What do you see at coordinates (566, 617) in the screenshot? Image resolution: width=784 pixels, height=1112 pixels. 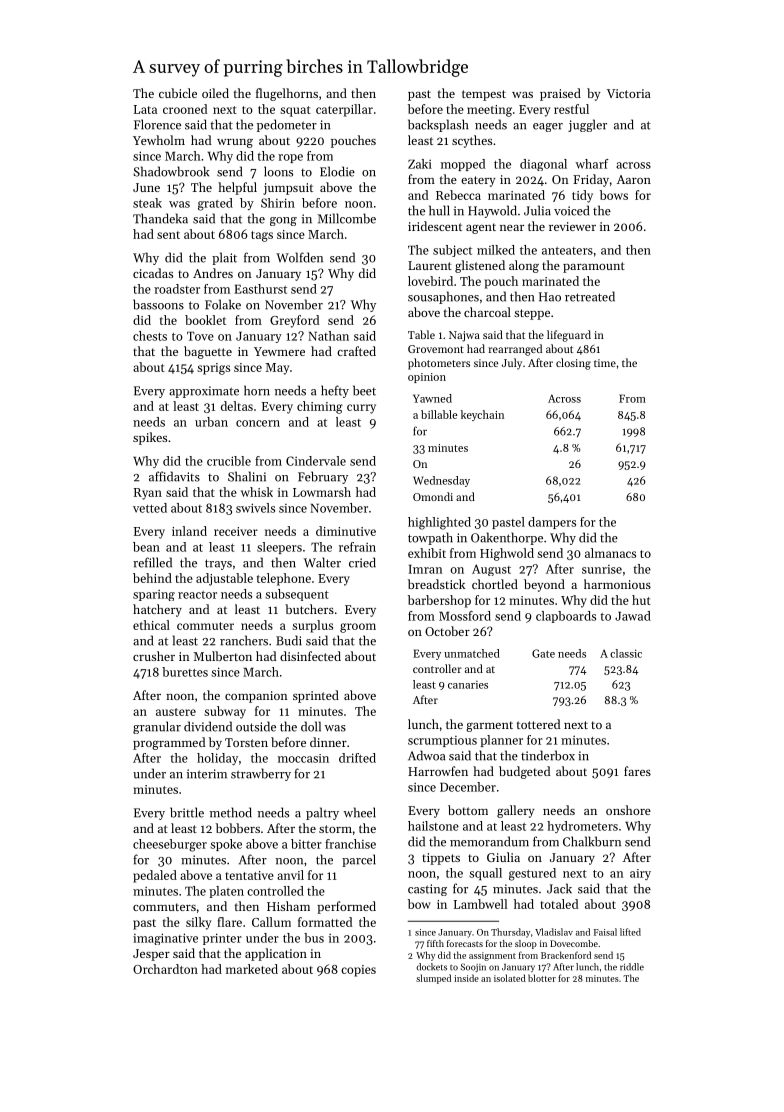 I see `clapboards` at bounding box center [566, 617].
